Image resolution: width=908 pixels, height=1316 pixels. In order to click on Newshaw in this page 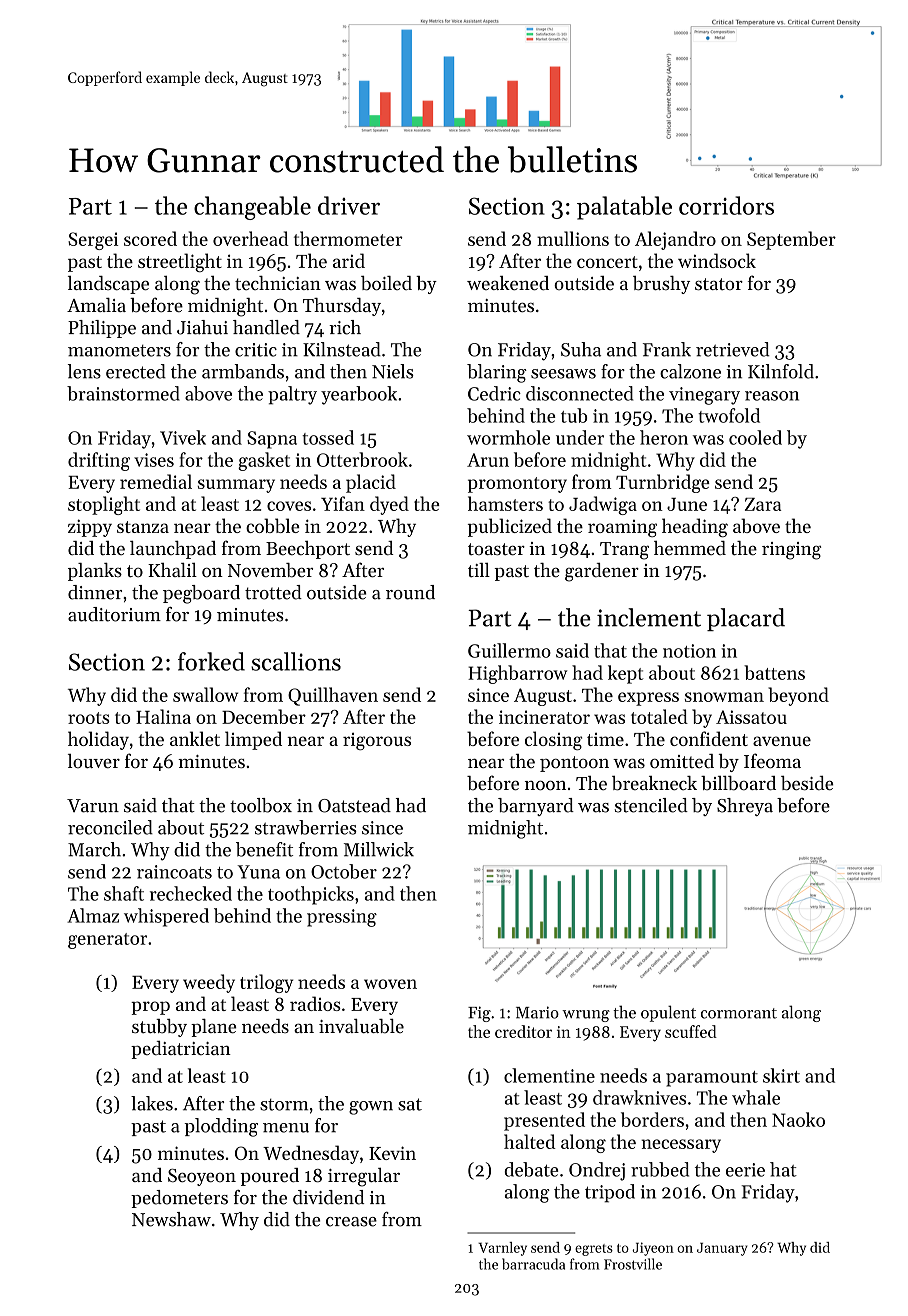, I will do `click(171, 1219)`.
